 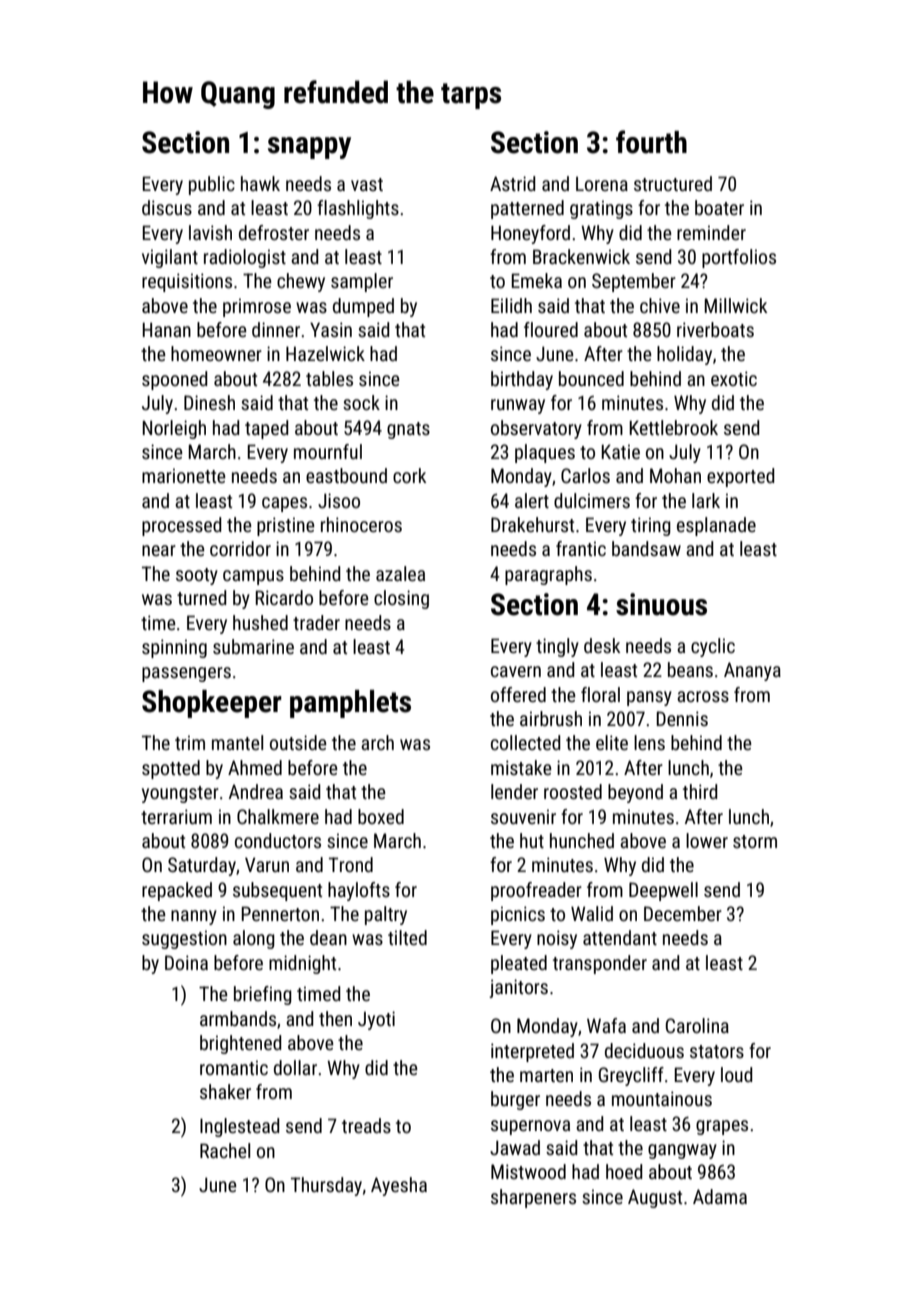 What do you see at coordinates (518, 988) in the screenshot?
I see `janitors` at bounding box center [518, 988].
